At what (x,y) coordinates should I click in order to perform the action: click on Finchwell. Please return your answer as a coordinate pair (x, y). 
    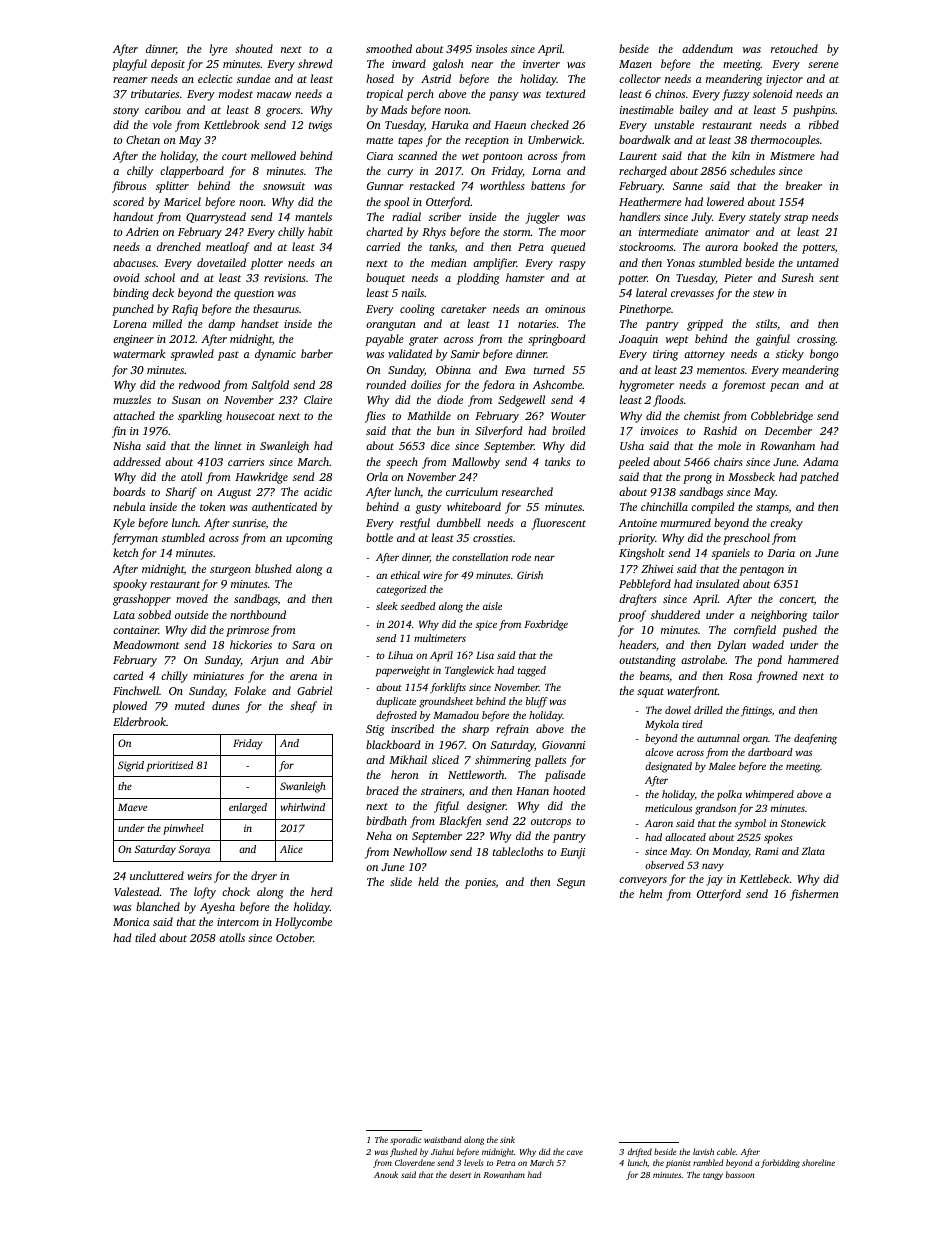
    Looking at the image, I should click on (136, 690).
